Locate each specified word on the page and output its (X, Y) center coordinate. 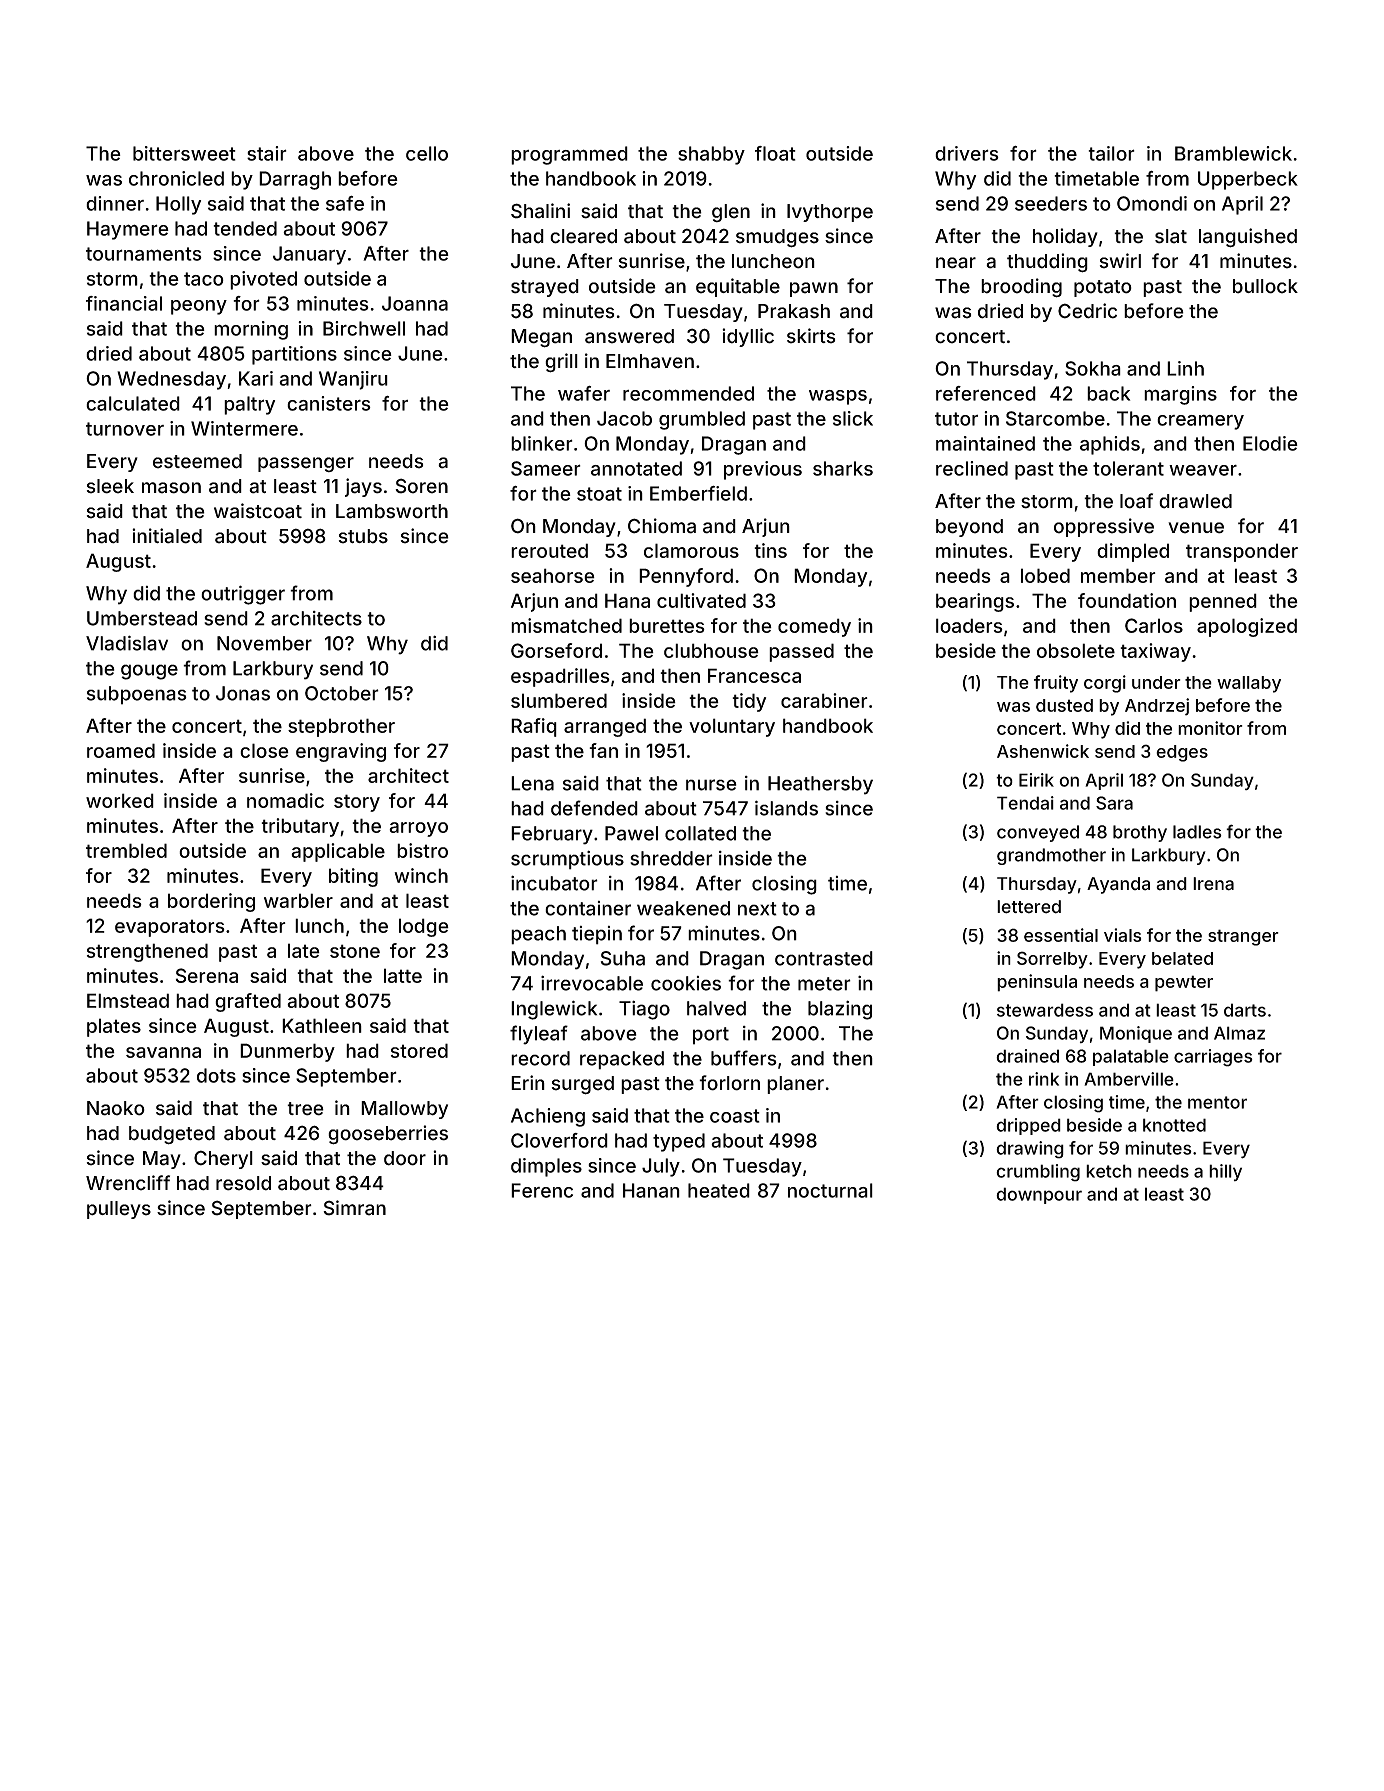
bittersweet (184, 153)
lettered (1029, 907)
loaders (969, 625)
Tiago (644, 1010)
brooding (1021, 288)
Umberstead (142, 618)
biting (353, 877)
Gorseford (556, 650)
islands (786, 808)
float (775, 153)
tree (305, 1109)
